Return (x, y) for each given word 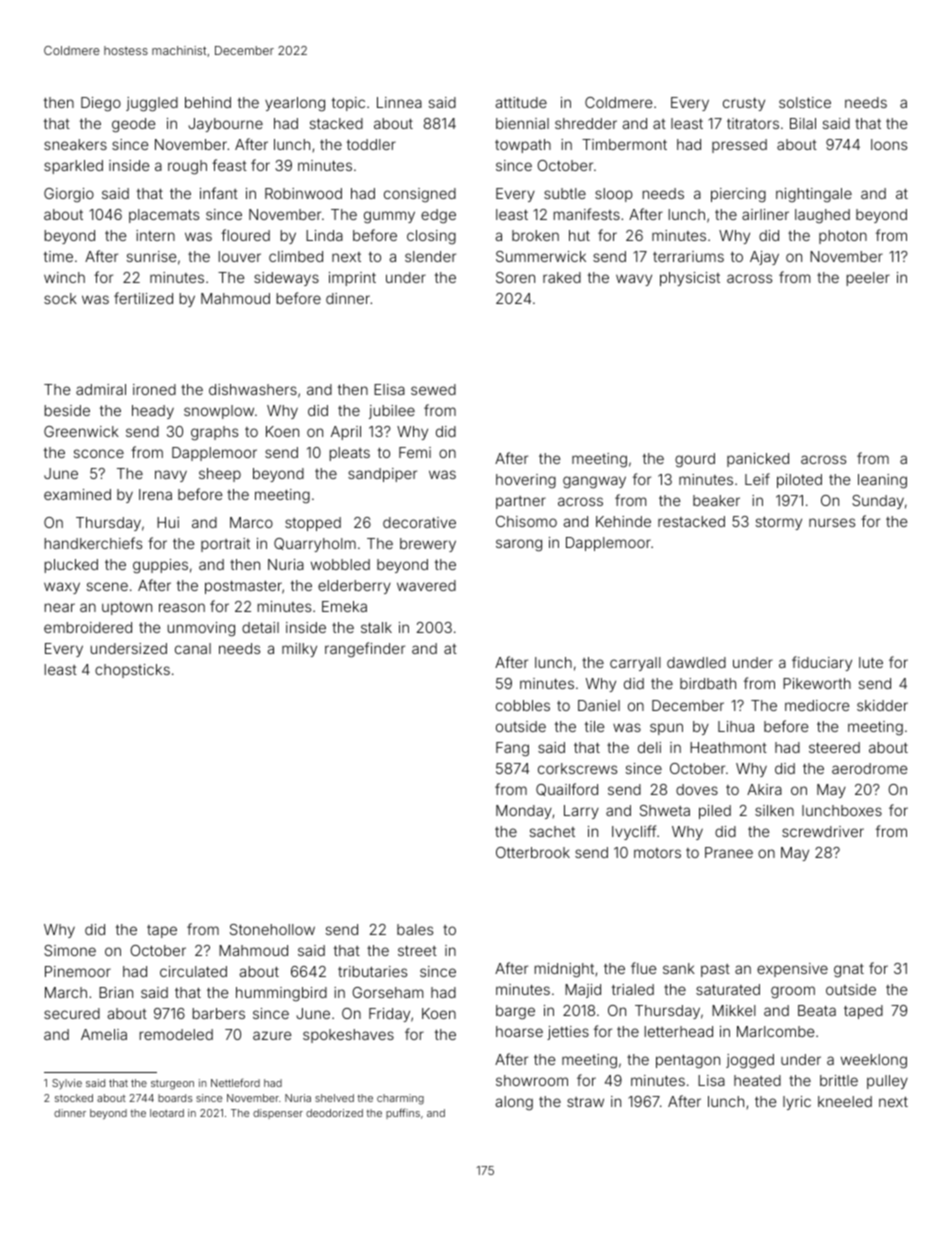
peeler (868, 279)
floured (245, 235)
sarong (519, 545)
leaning (882, 481)
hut (579, 235)
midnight (564, 970)
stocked (74, 1098)
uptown (127, 608)
